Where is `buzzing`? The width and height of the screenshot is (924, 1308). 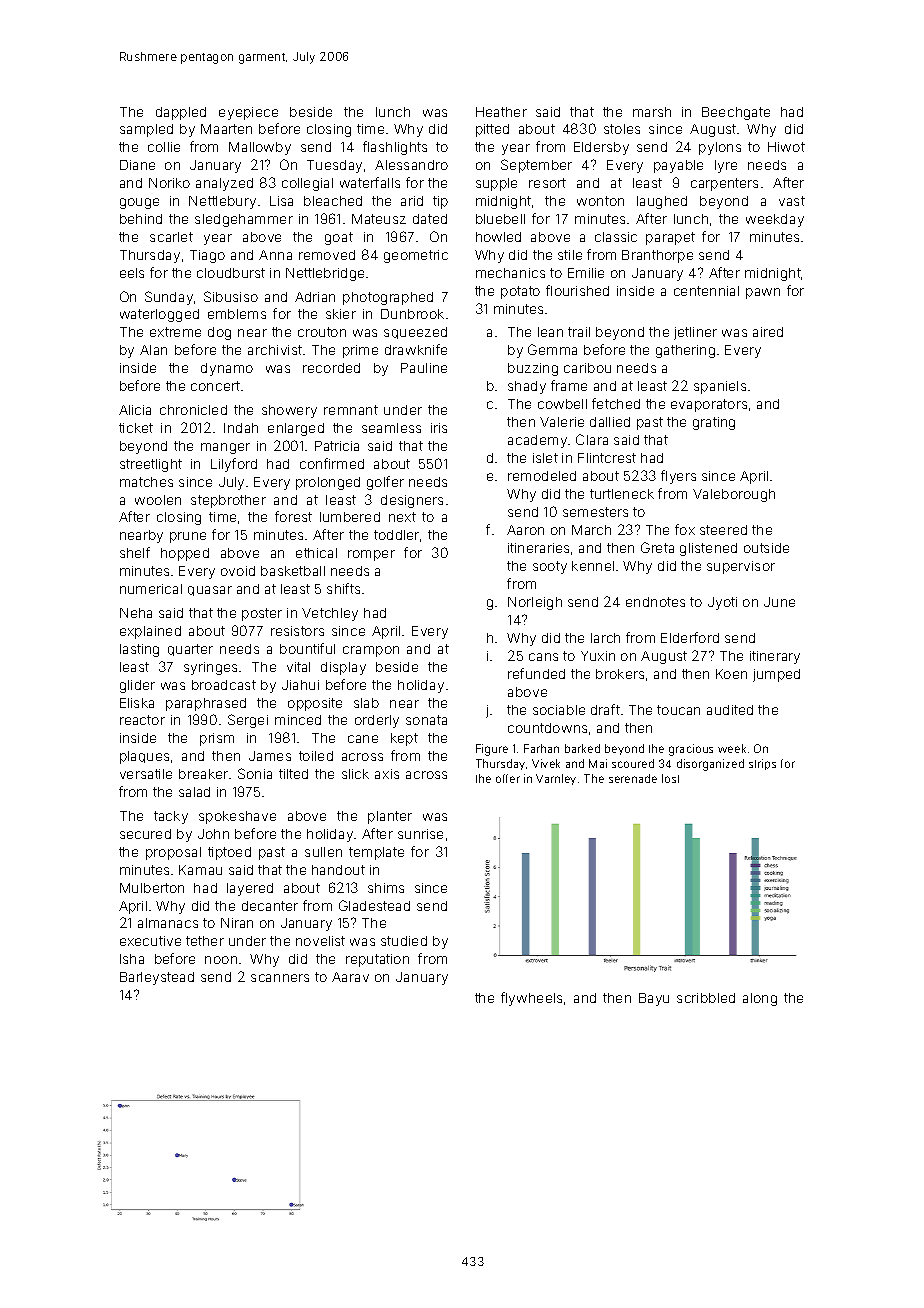
buzzing is located at coordinates (533, 369).
